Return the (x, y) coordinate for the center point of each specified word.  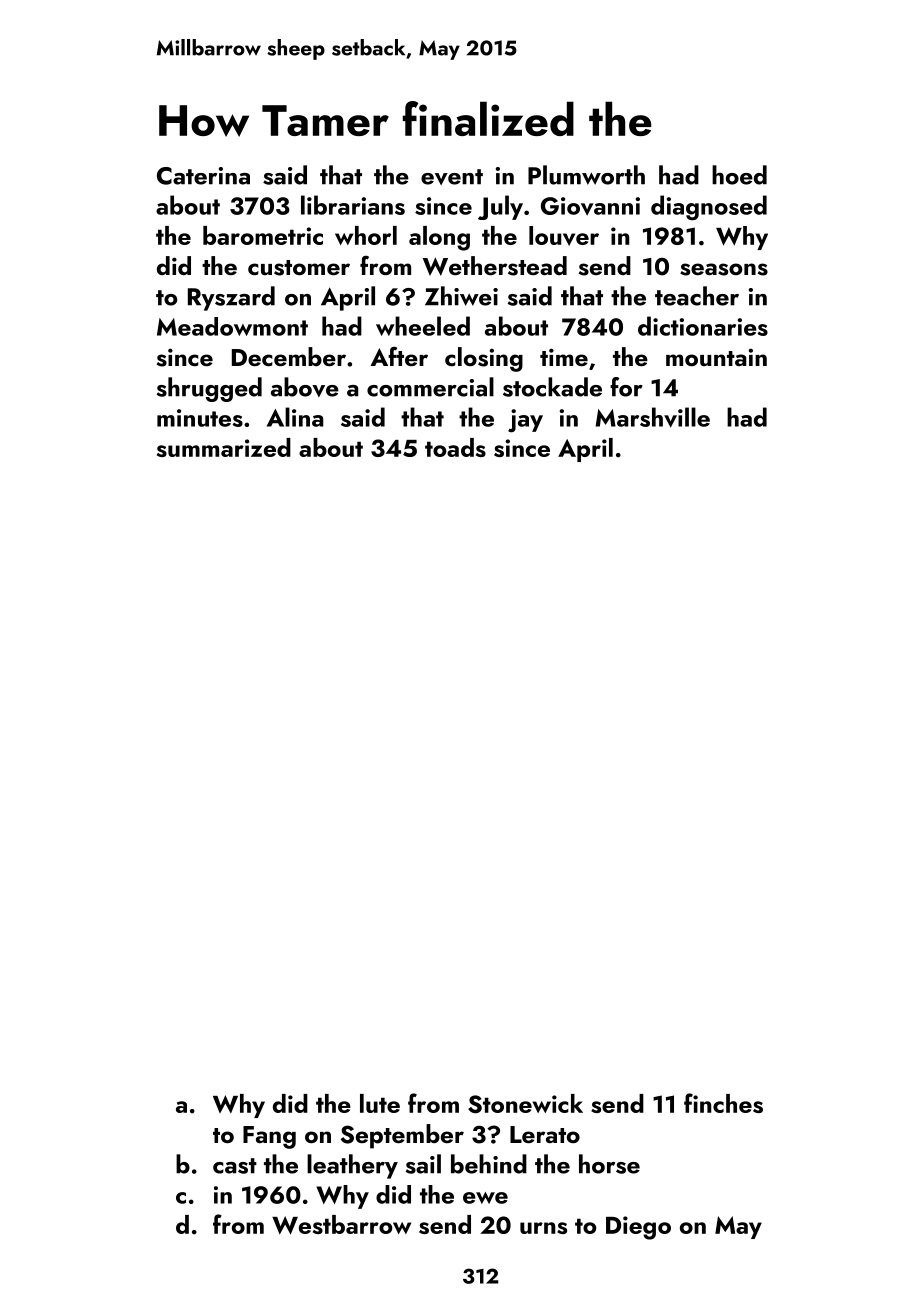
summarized (224, 447)
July (500, 207)
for (626, 387)
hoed (739, 175)
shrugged (209, 389)
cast (235, 1166)
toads (455, 447)
